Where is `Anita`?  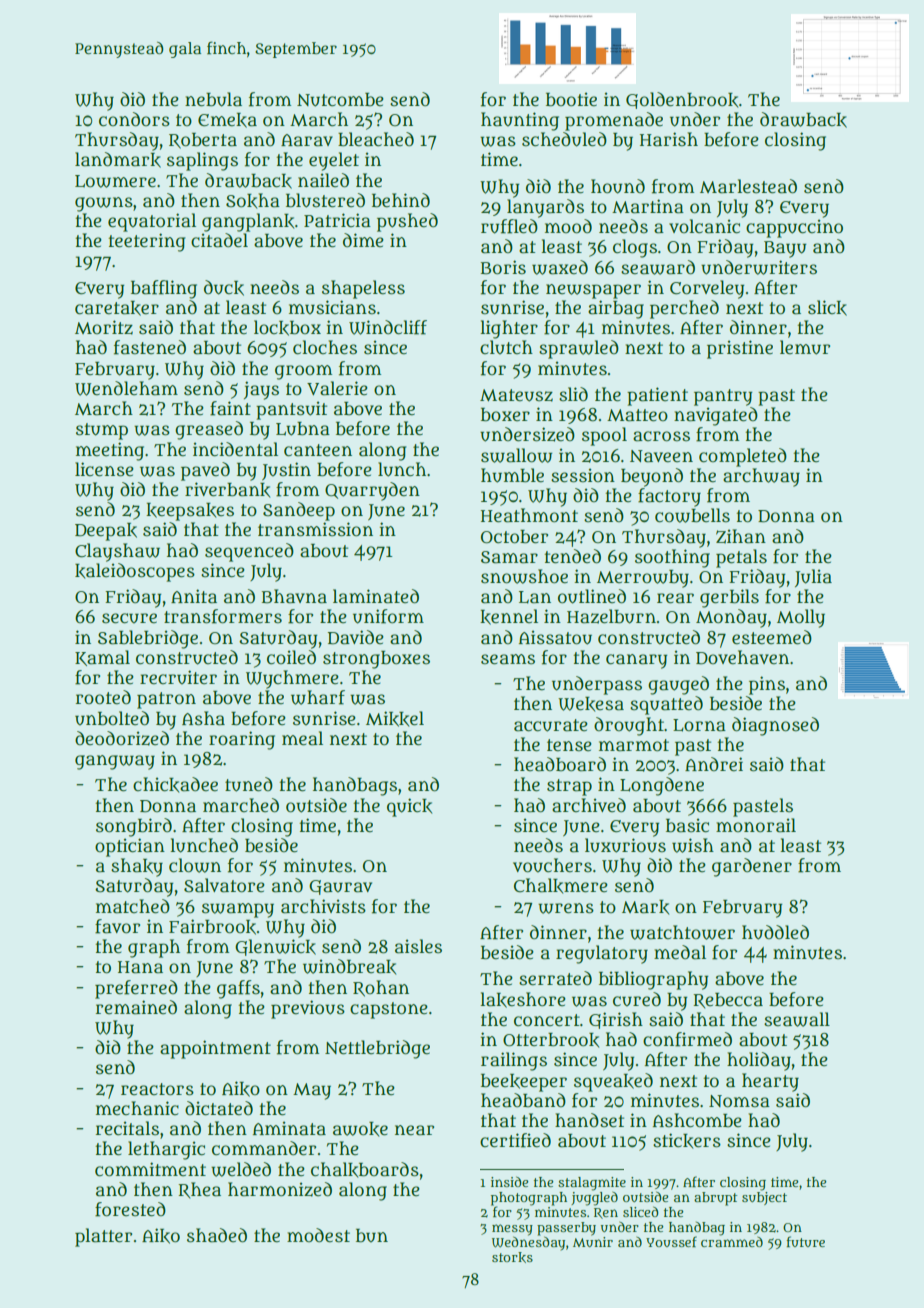 Anita is located at coordinates (194, 596).
